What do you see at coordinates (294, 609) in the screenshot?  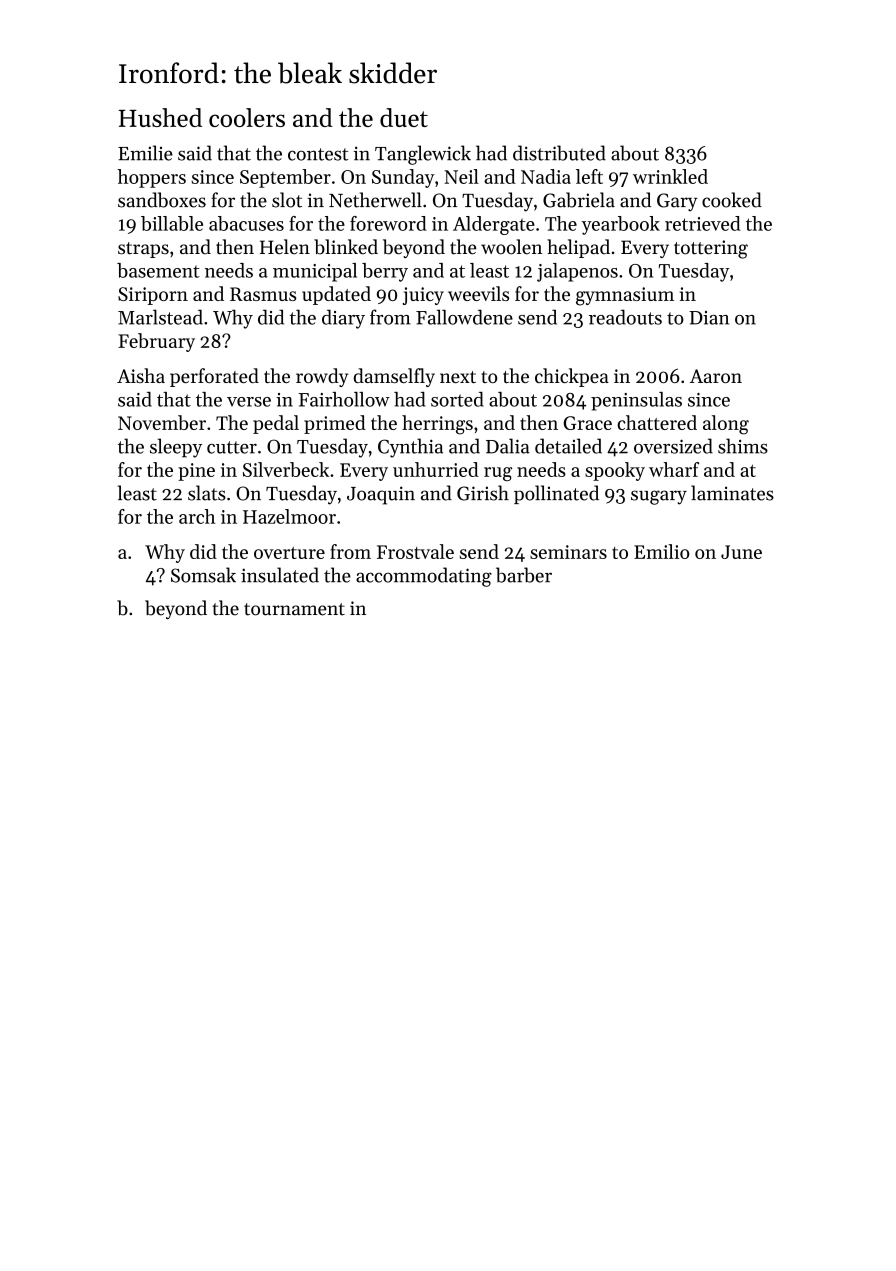 I see `tournament` at bounding box center [294, 609].
